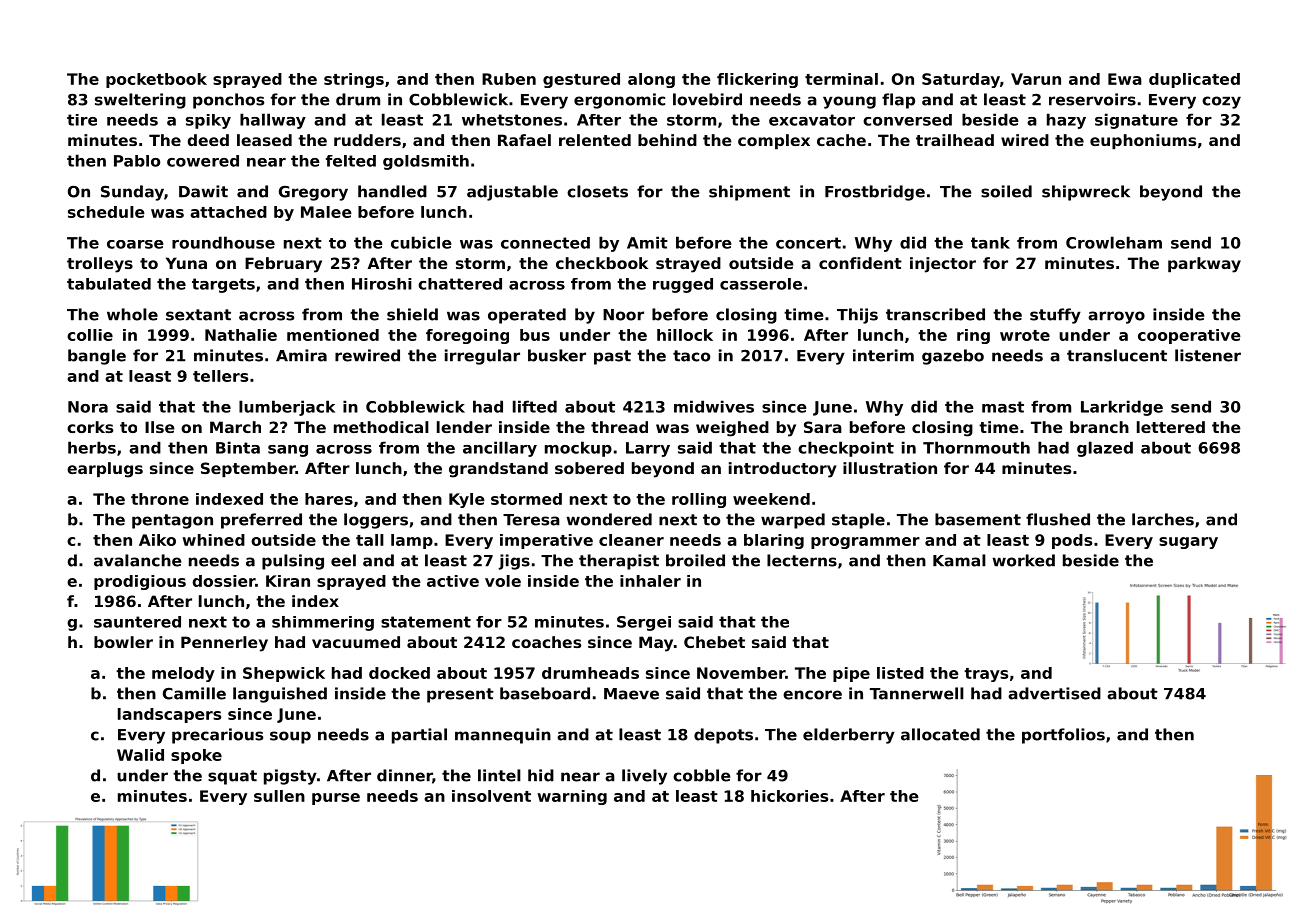  What do you see at coordinates (699, 500) in the page?
I see `rolling` at bounding box center [699, 500].
